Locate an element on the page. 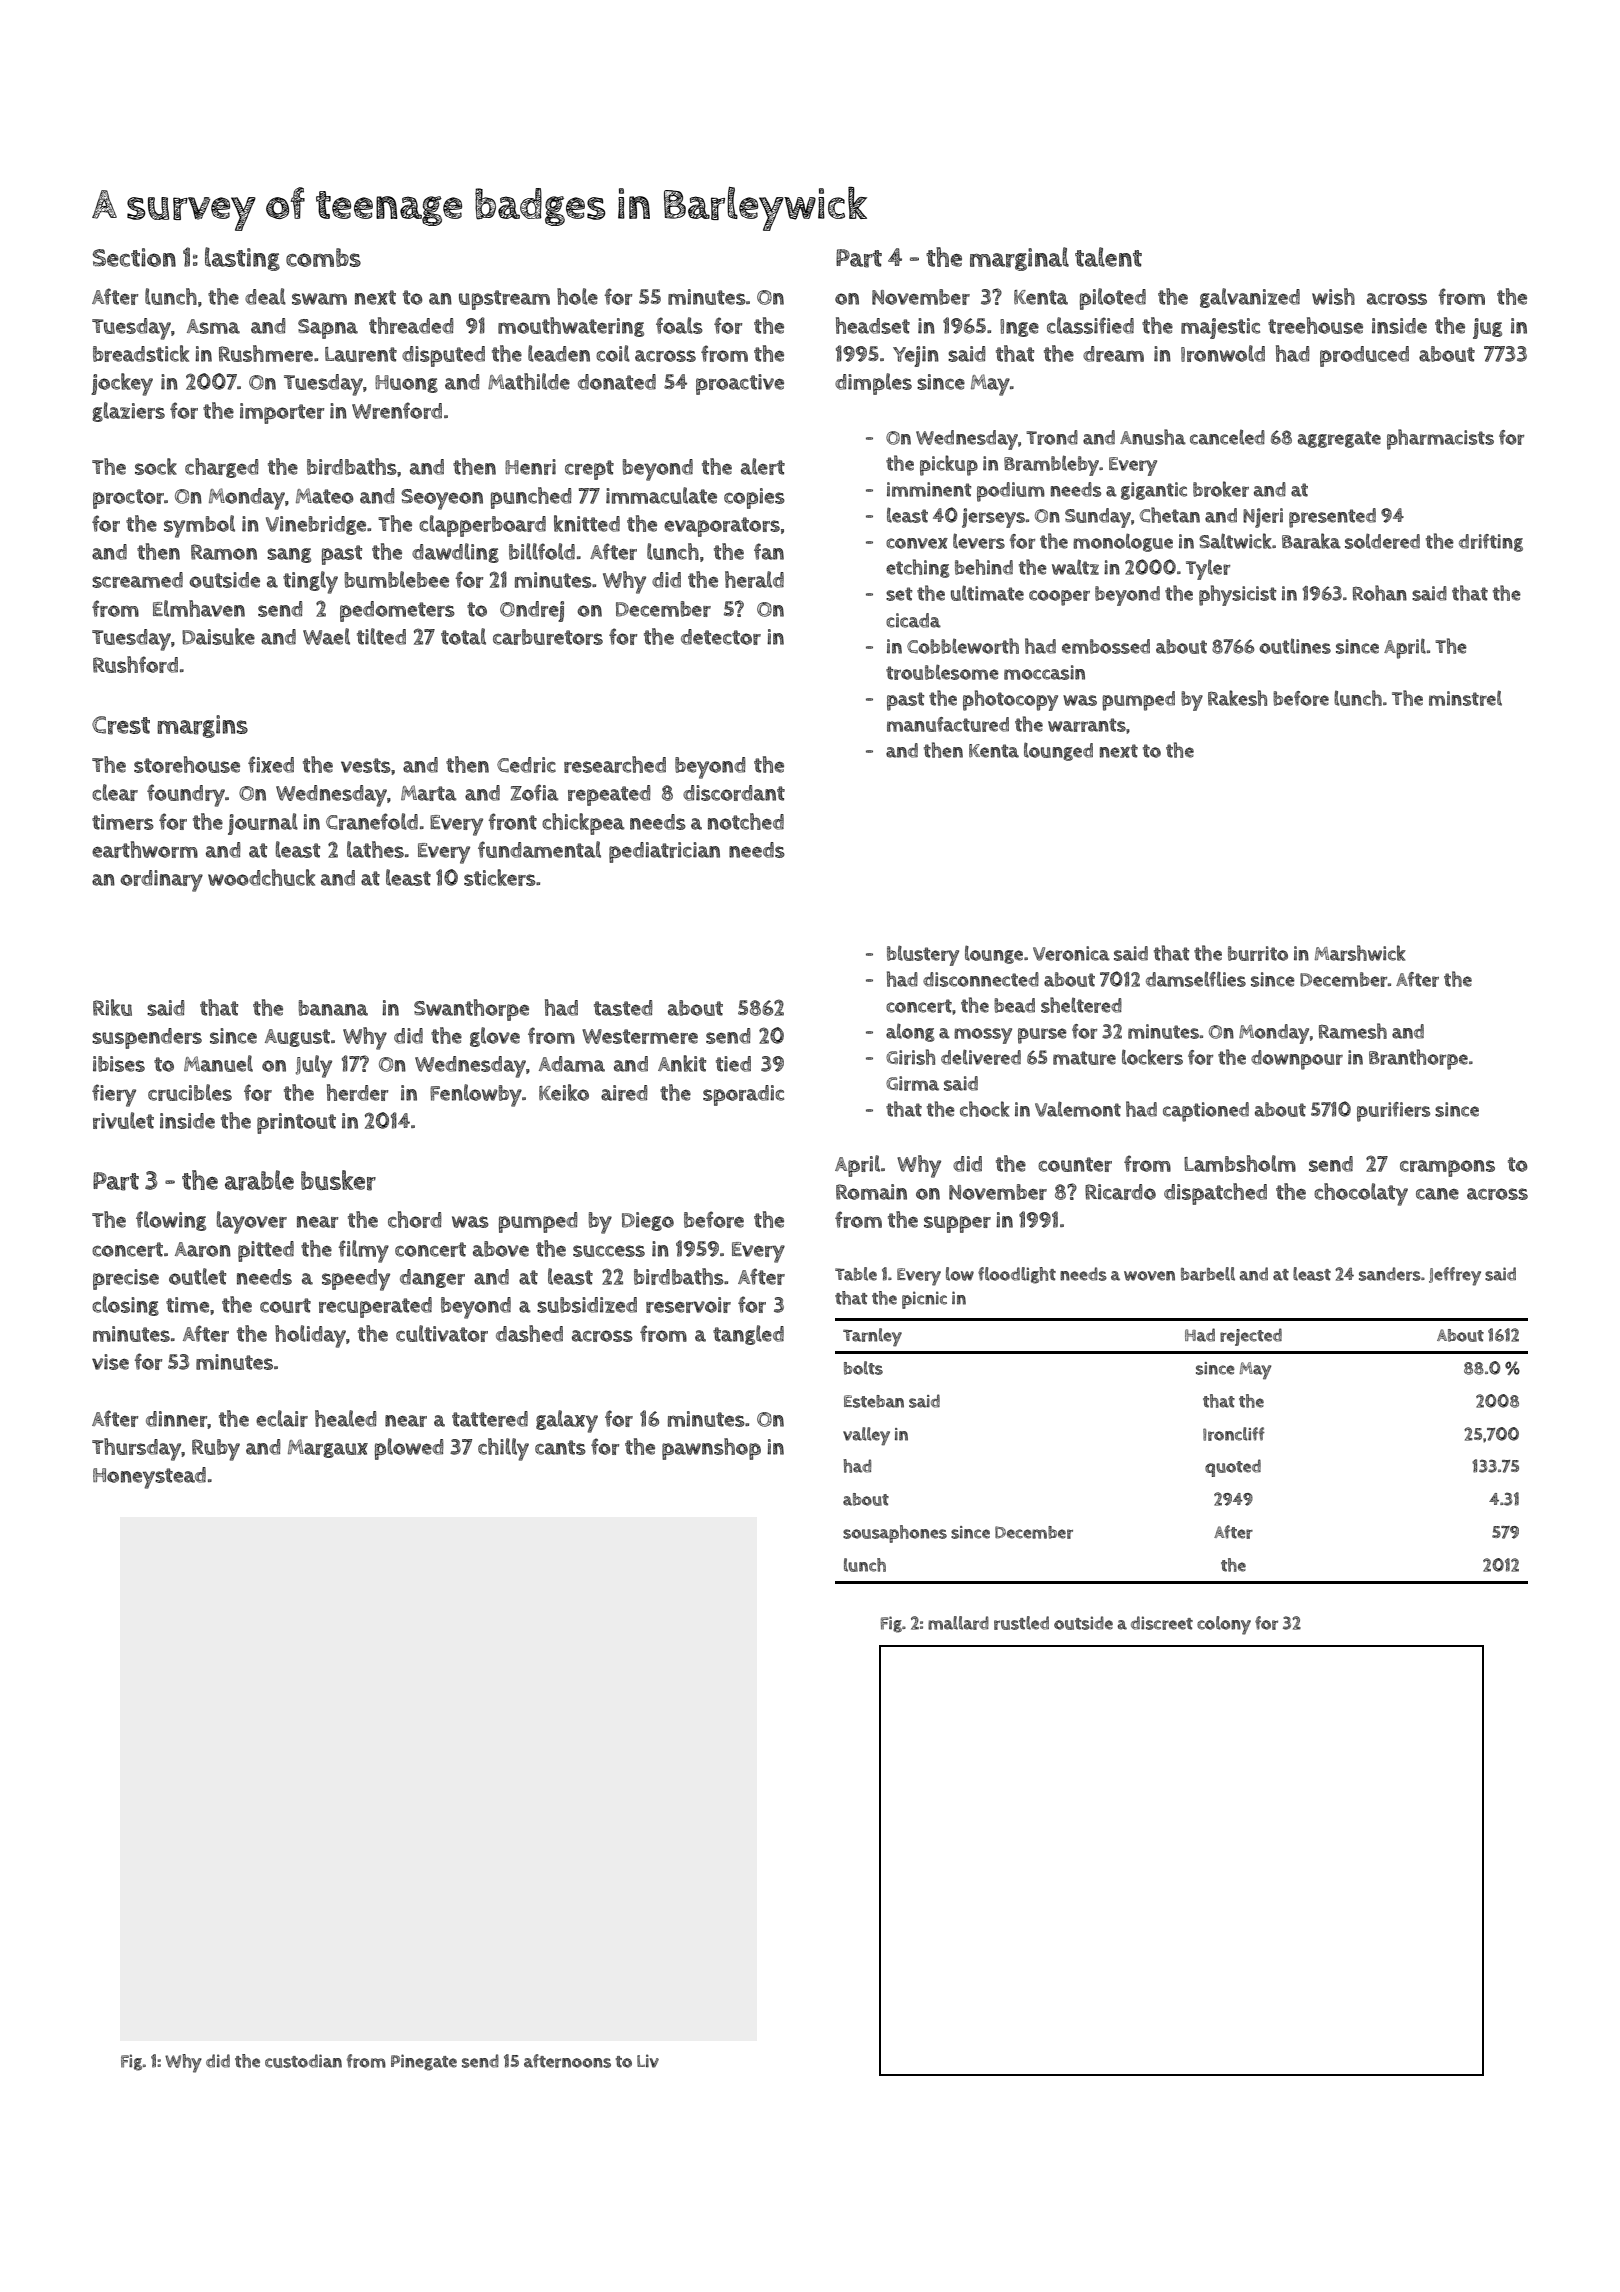  tasted is located at coordinates (623, 1008).
